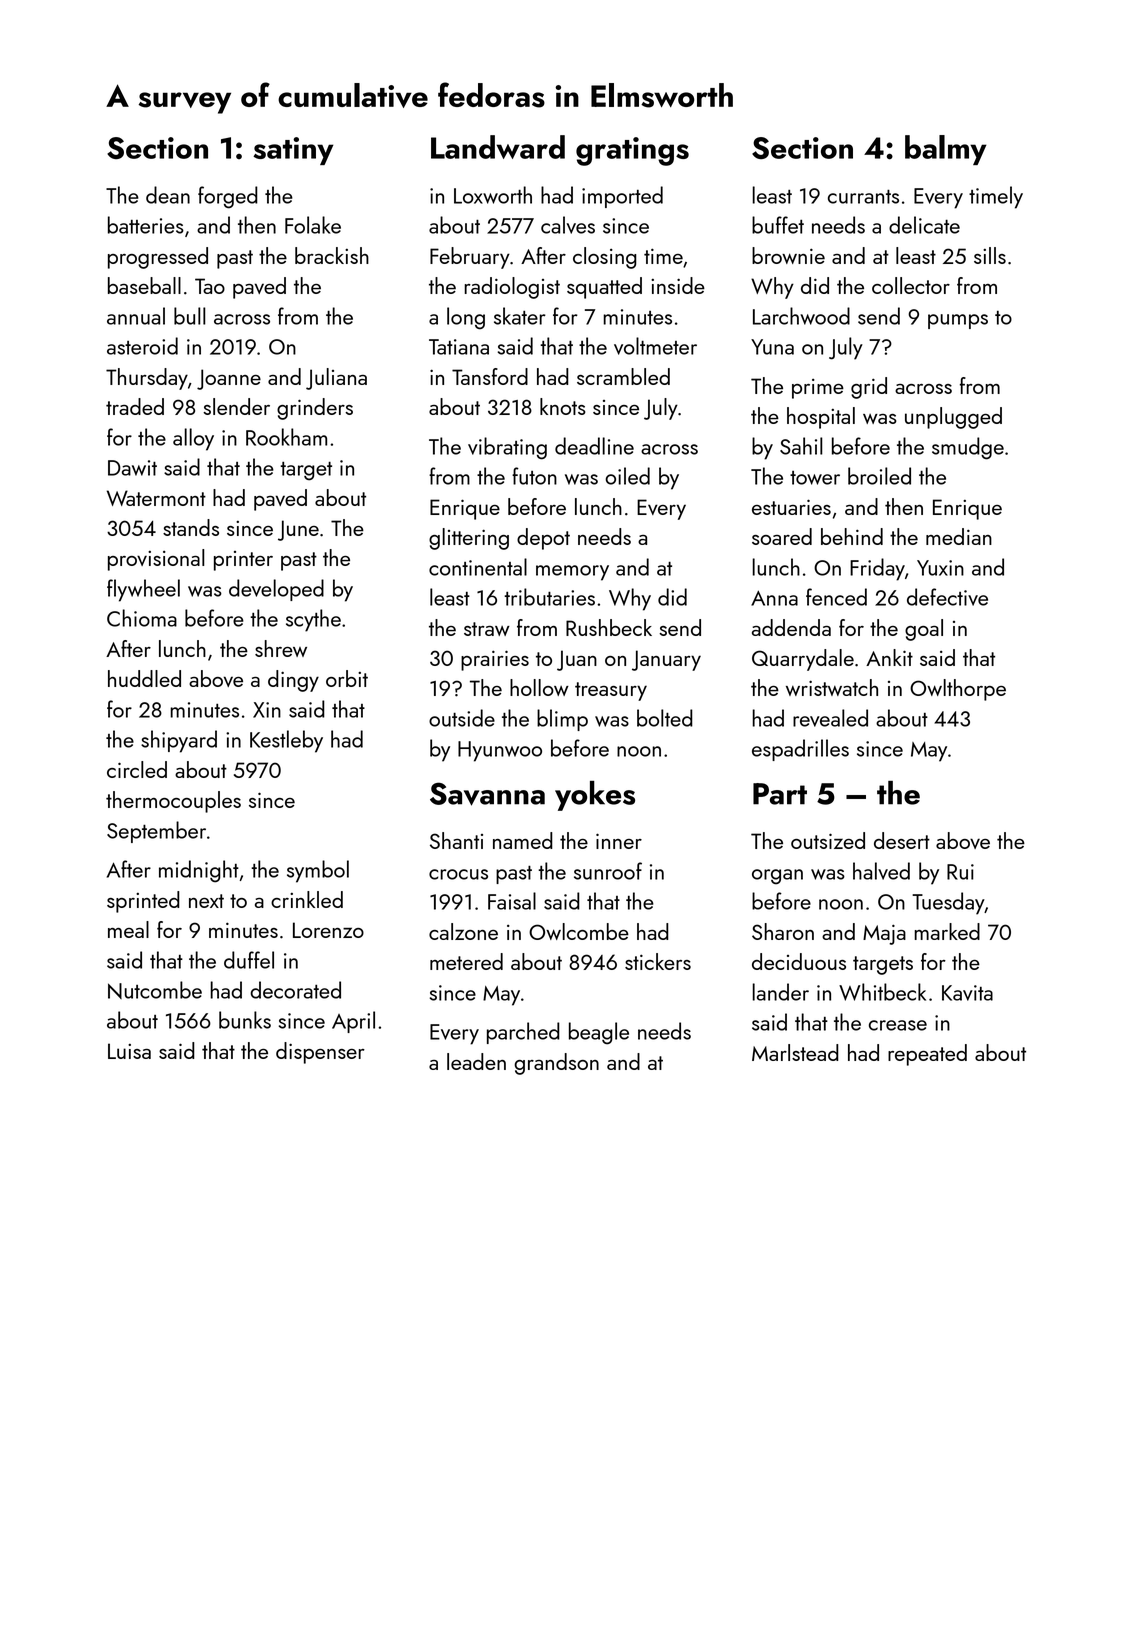 The width and height of the page is (1135, 1644). I want to click on tributaries, so click(549, 597).
